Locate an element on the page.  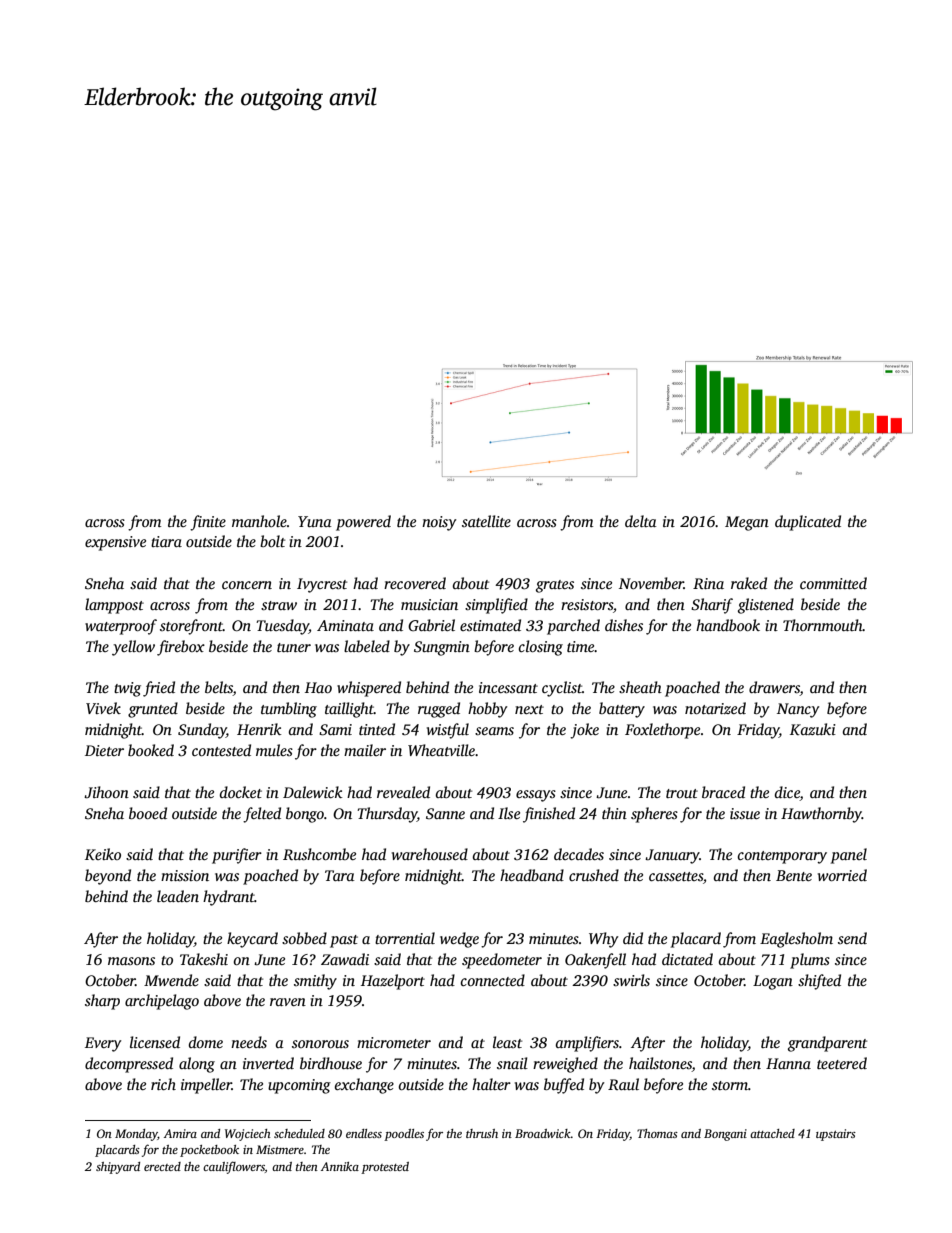
masons is located at coordinates (131, 961).
